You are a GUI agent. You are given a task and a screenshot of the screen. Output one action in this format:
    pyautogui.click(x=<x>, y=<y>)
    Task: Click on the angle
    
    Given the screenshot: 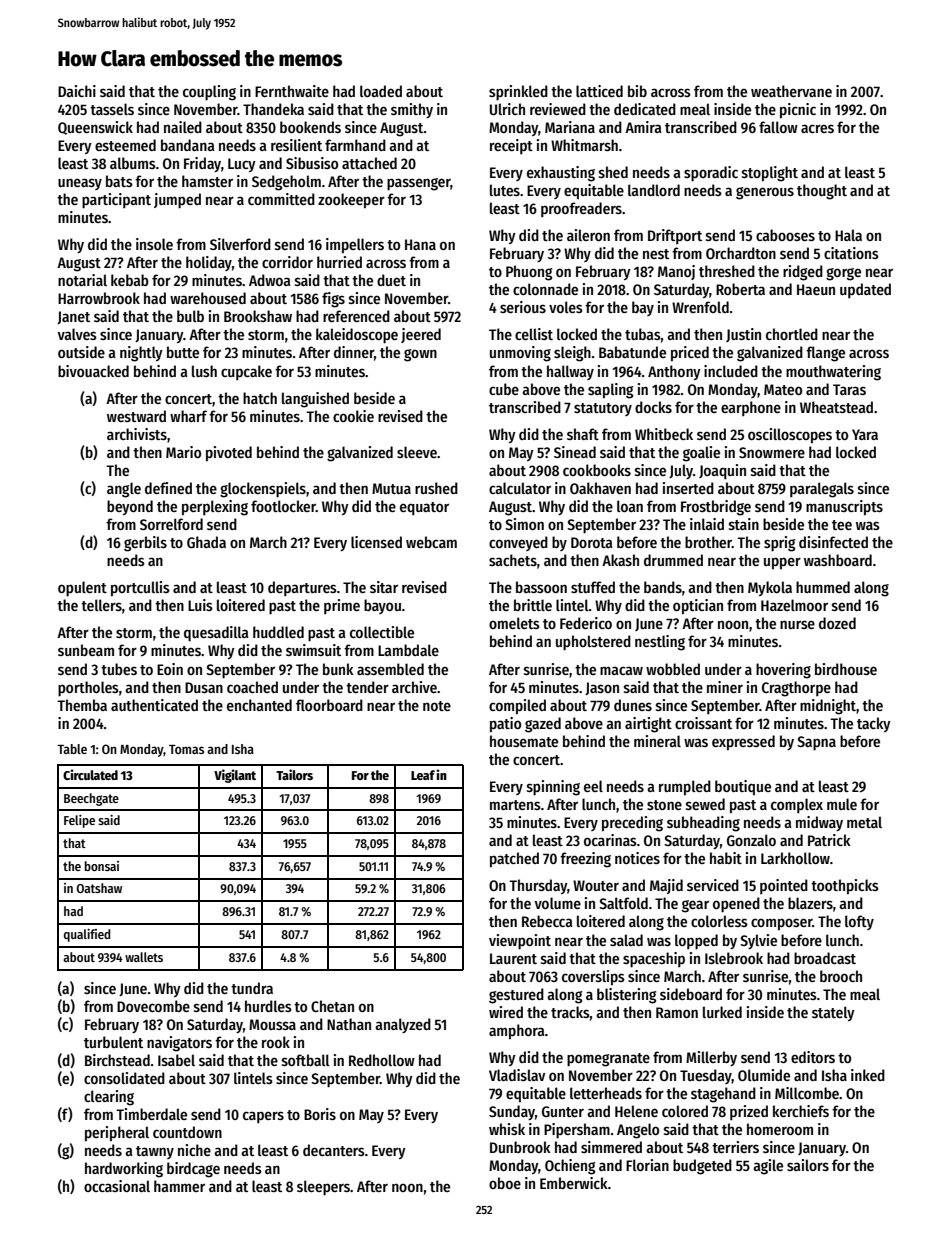 What is the action you would take?
    pyautogui.click(x=124, y=490)
